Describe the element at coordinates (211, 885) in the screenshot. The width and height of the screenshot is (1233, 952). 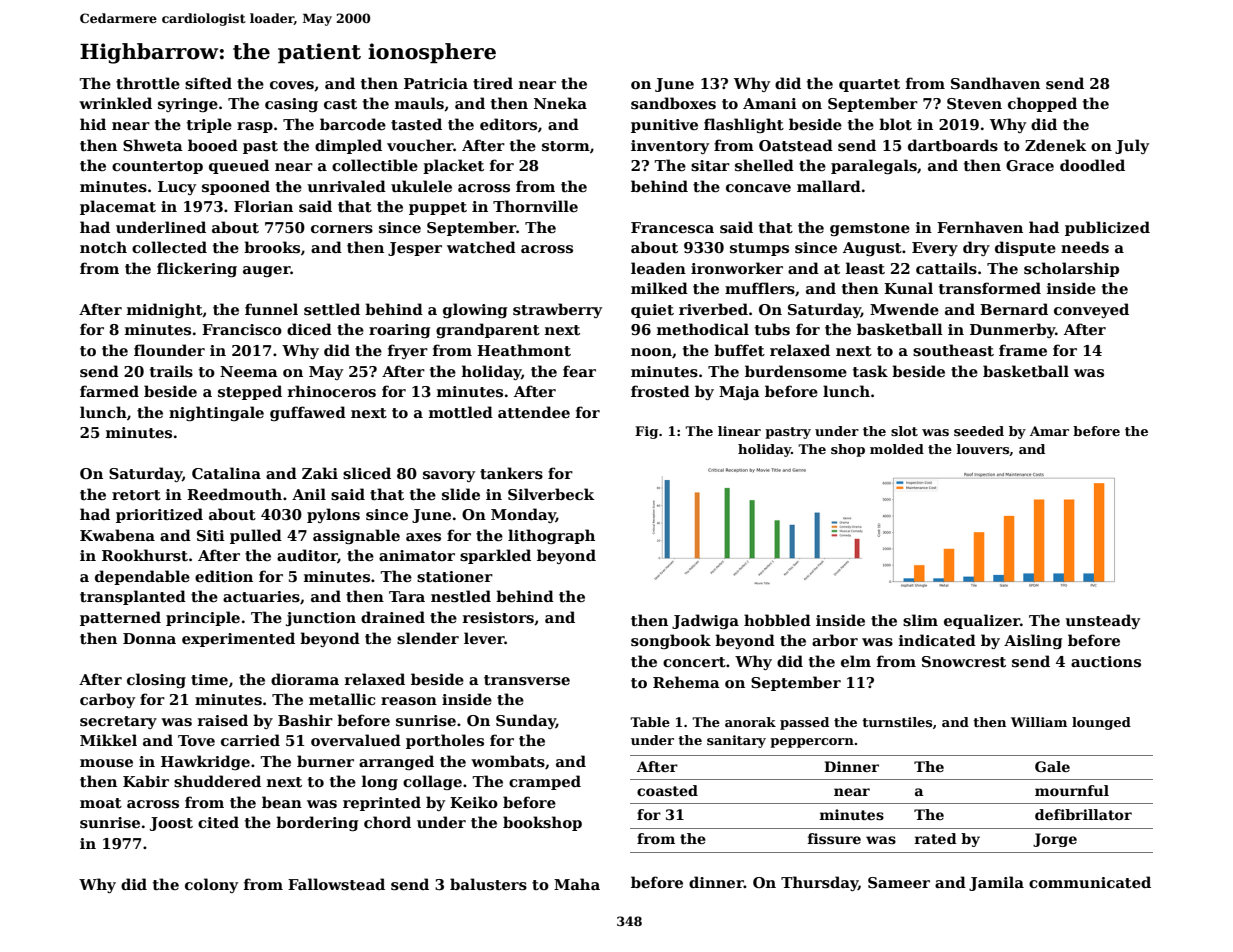
I see `colony` at that location.
